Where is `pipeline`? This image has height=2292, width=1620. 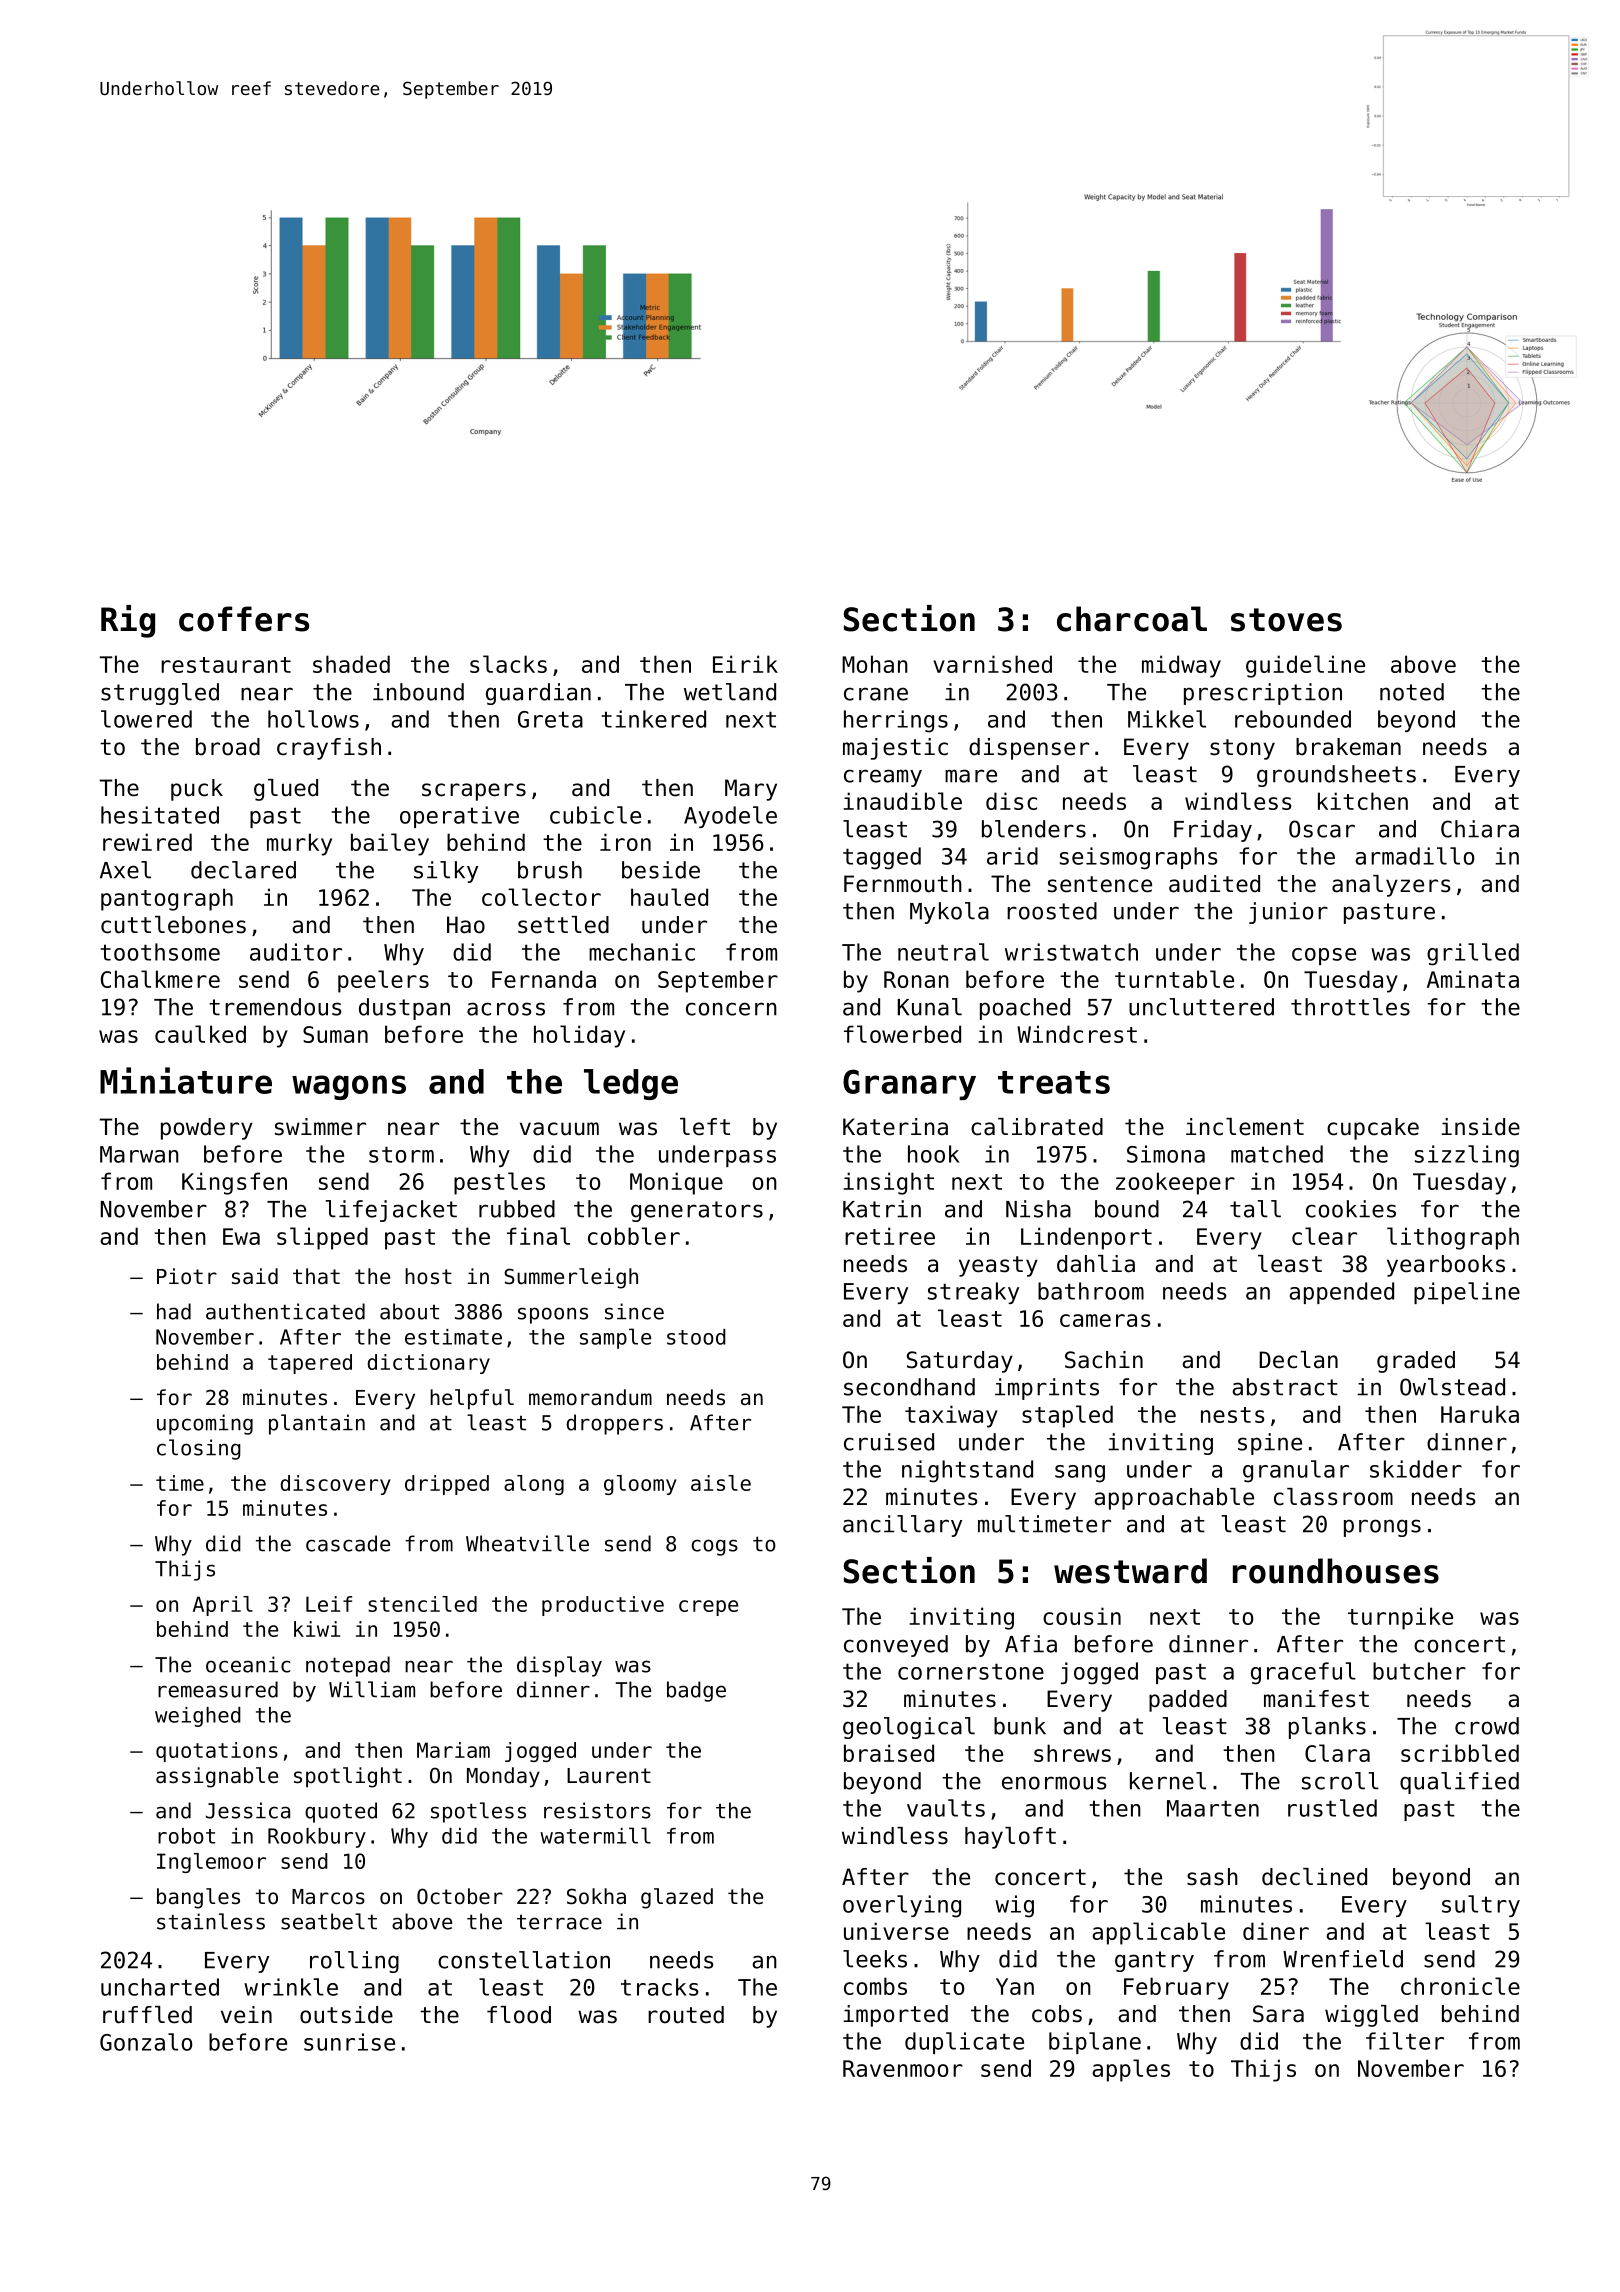 pipeline is located at coordinates (1467, 1293).
